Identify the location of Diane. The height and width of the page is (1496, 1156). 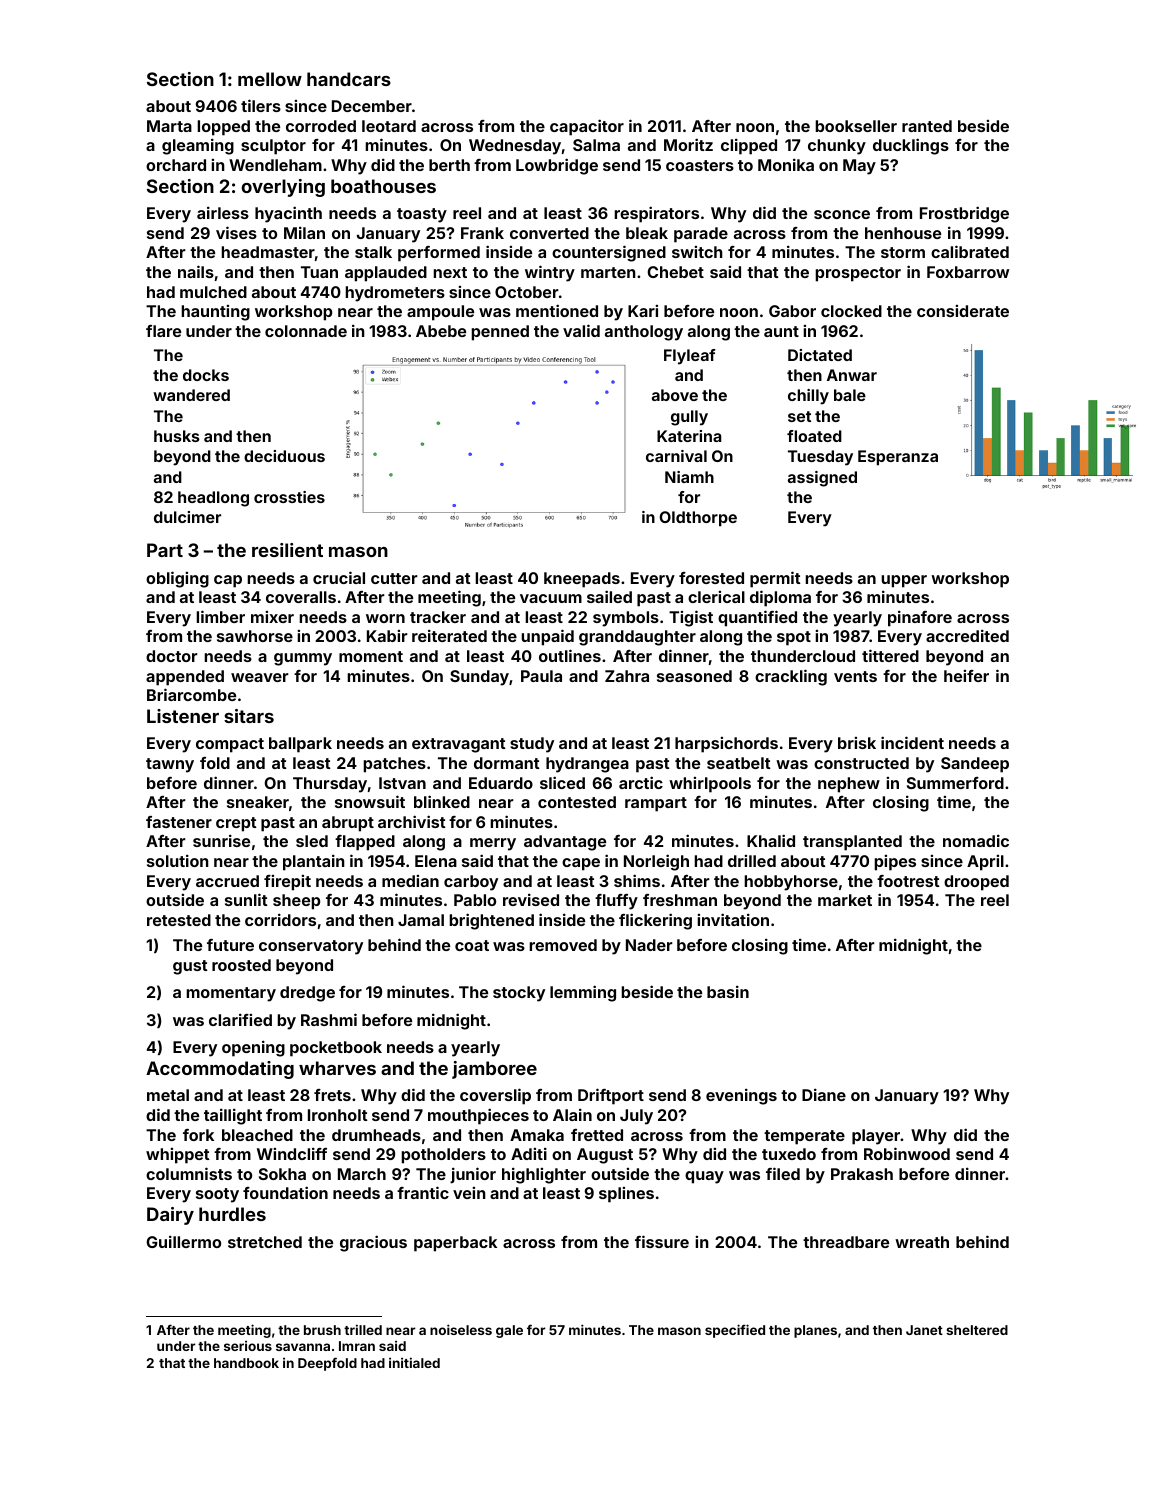
(824, 1094).
